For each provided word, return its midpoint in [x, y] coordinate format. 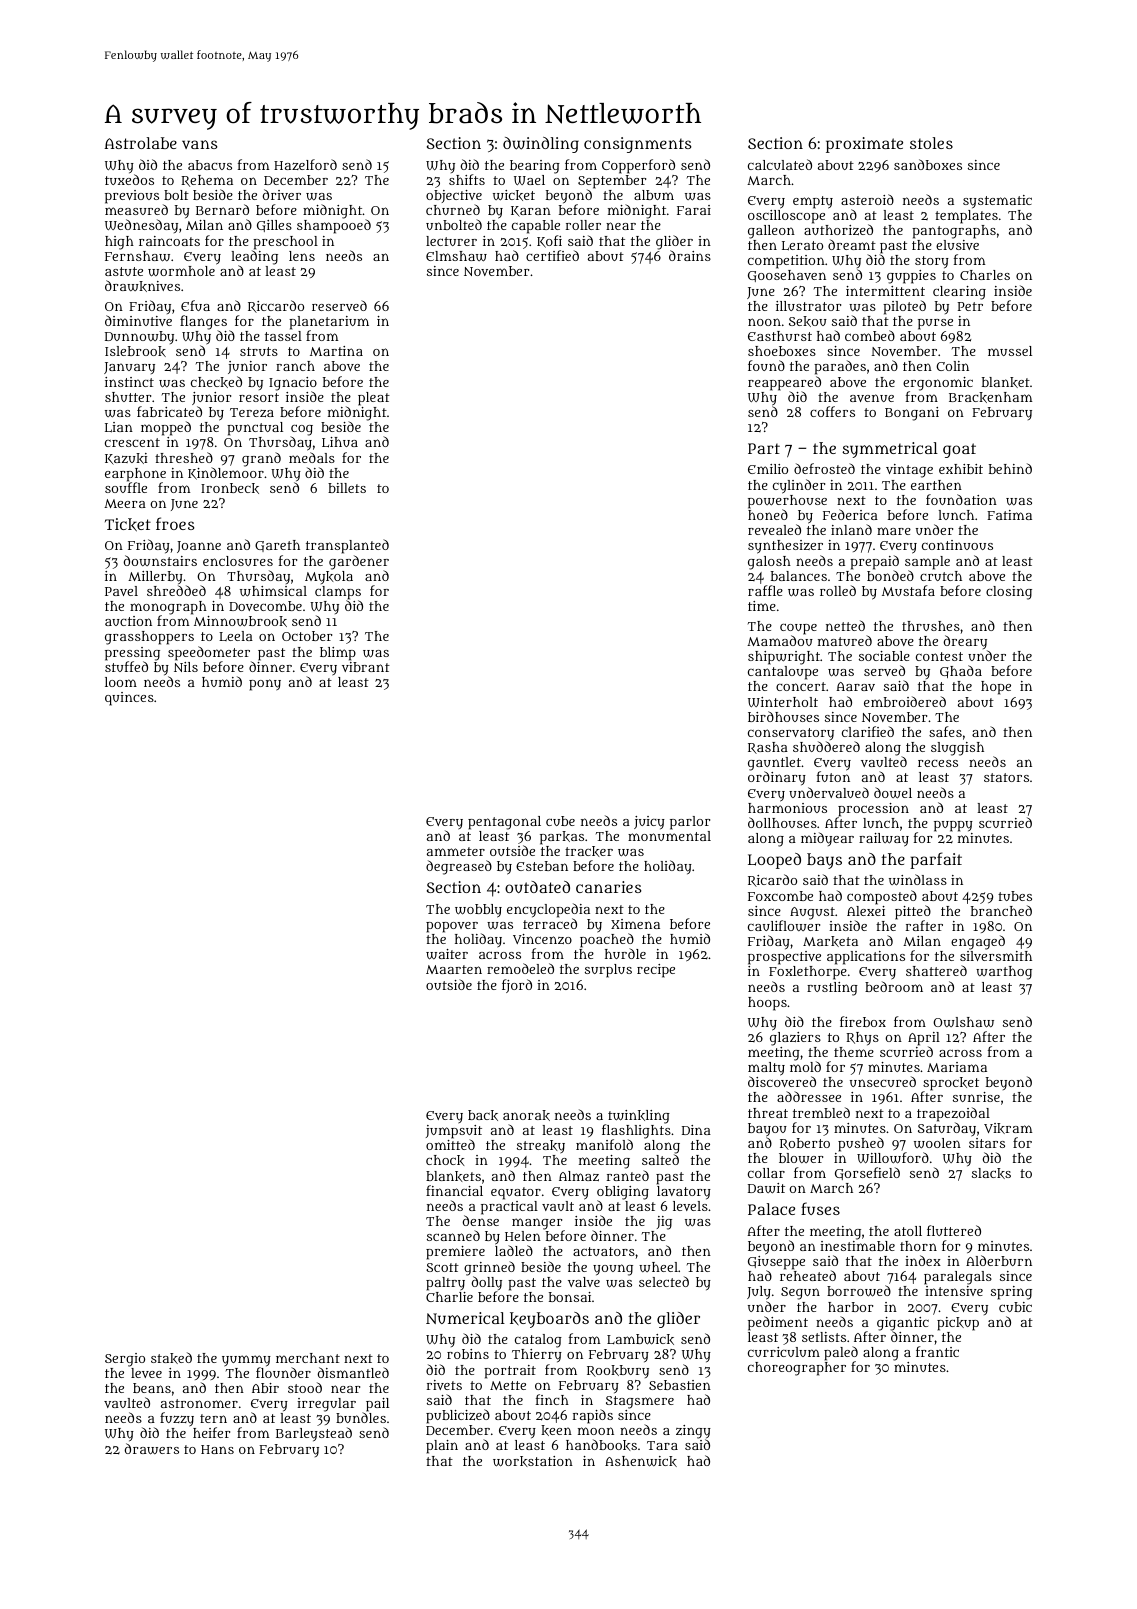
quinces [129, 699]
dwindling [541, 145]
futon [833, 777]
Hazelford [305, 164]
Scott [442, 1267]
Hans [217, 1449]
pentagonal [504, 823]
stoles [931, 143]
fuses [820, 1208]
